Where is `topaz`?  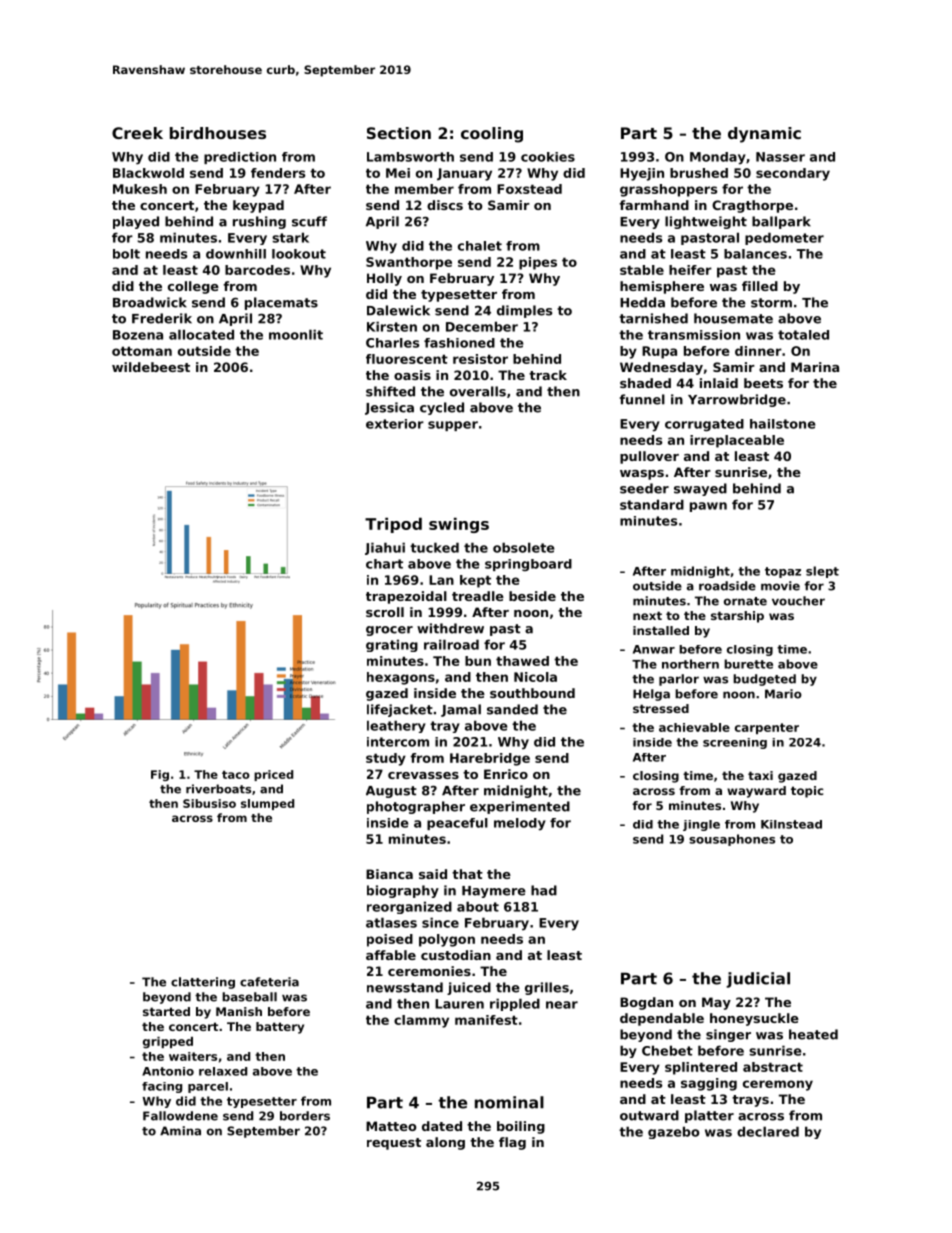 topaz is located at coordinates (783, 572).
